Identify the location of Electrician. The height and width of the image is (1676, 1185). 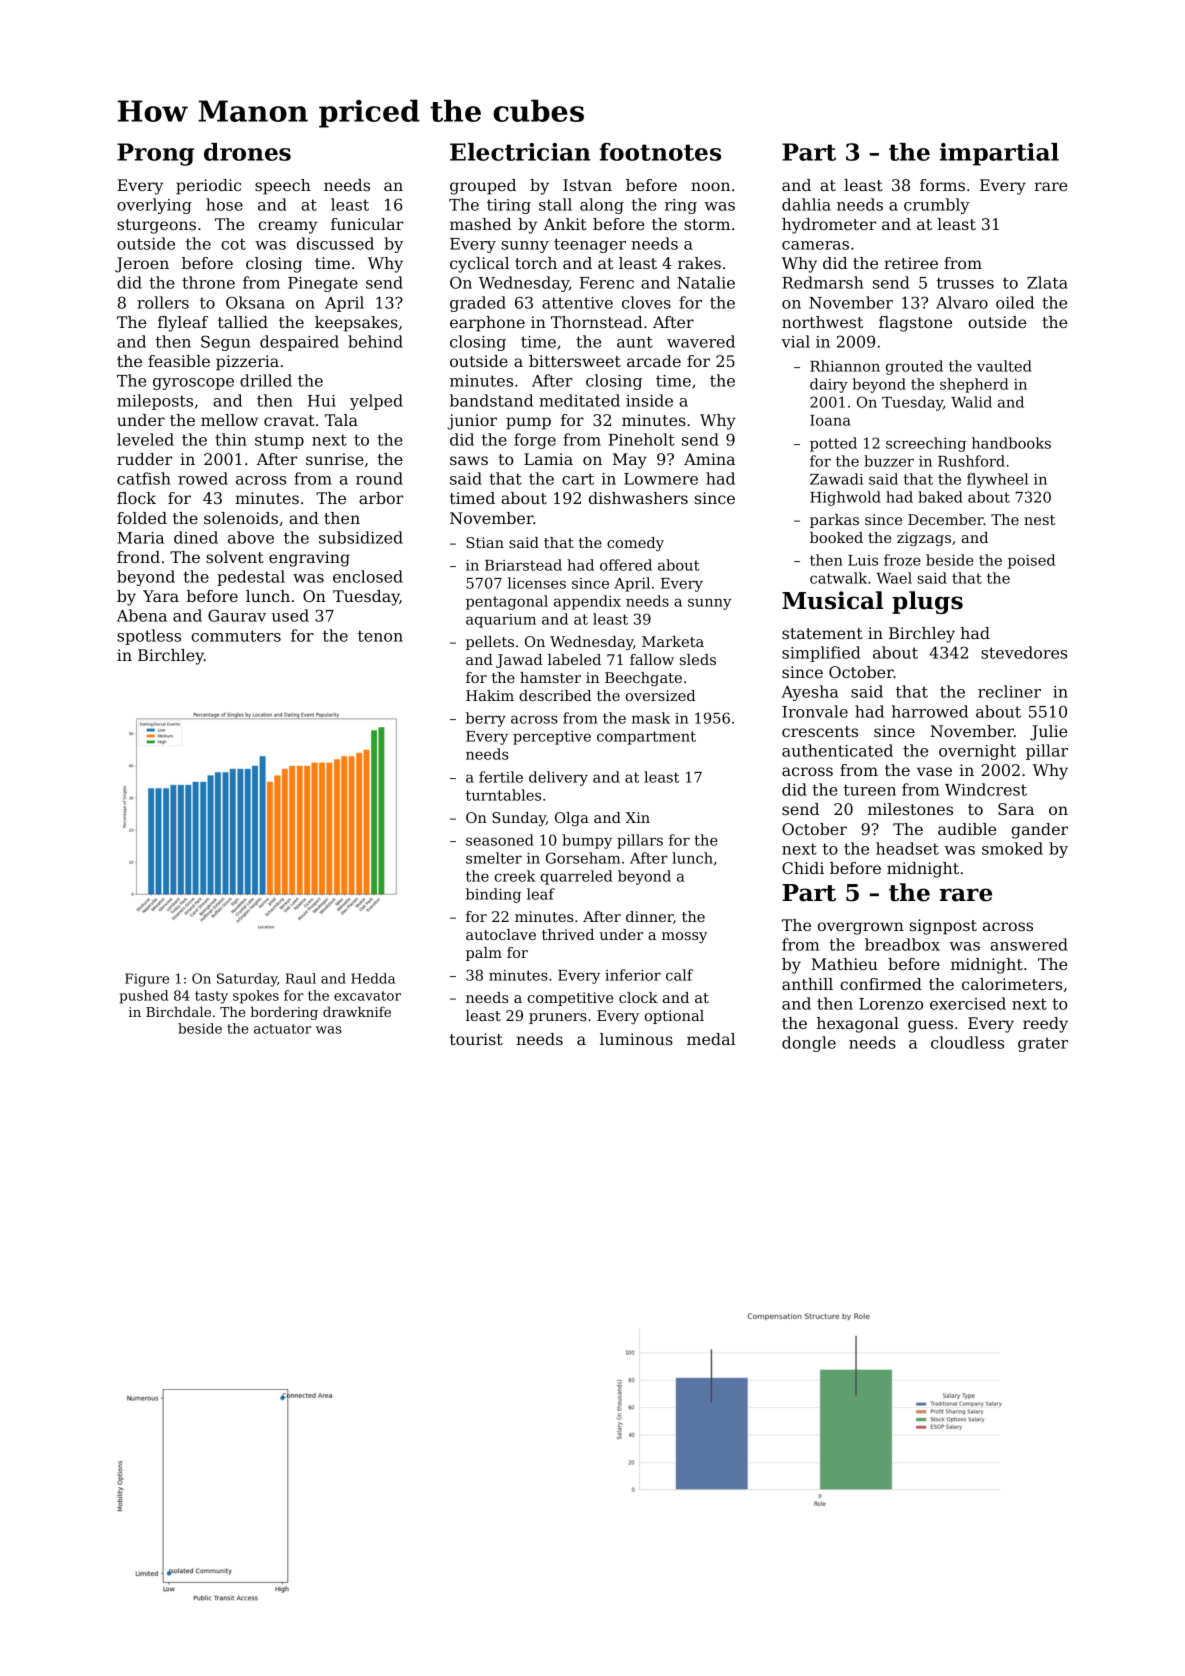
(520, 152).
